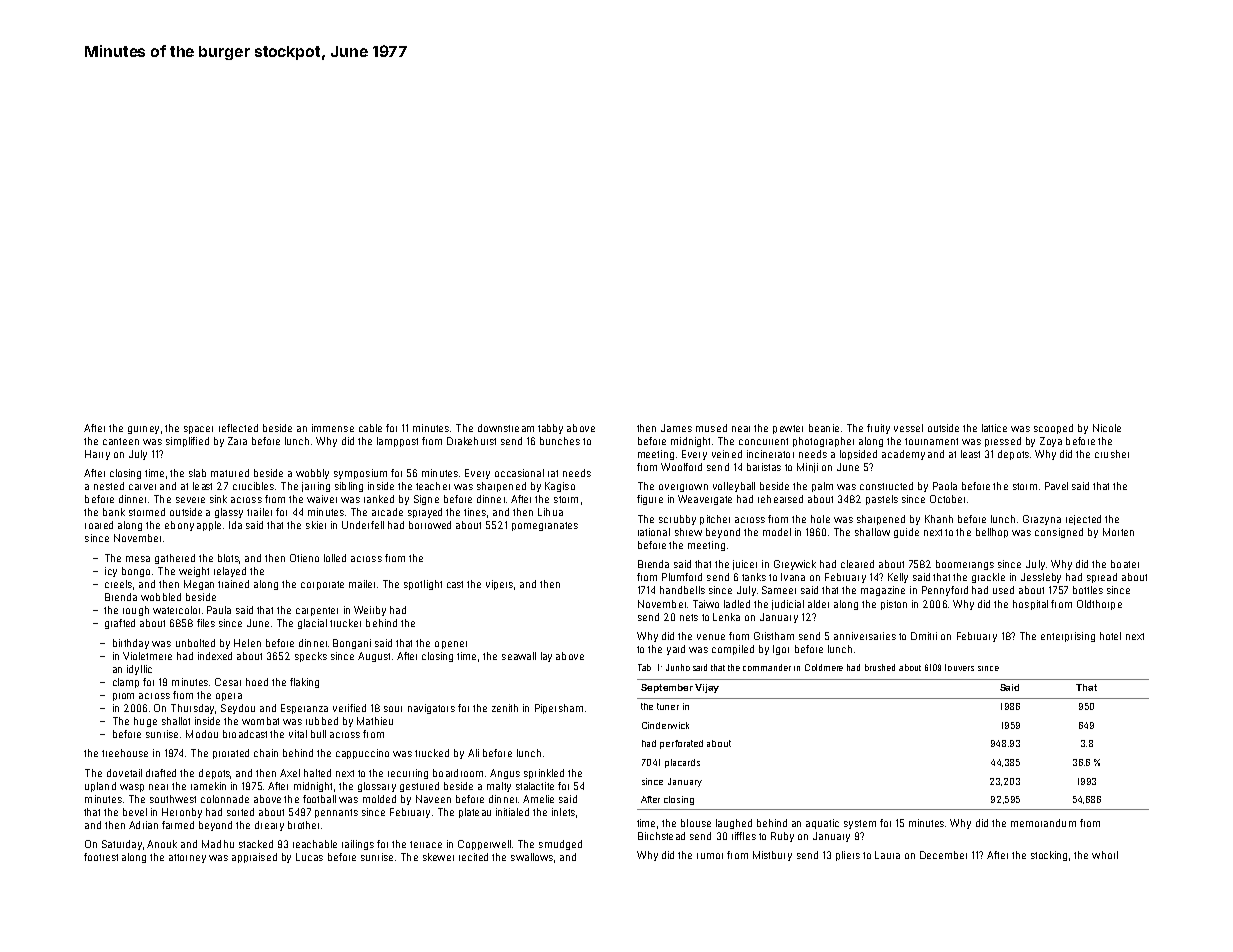  I want to click on volleyball, so click(734, 487).
